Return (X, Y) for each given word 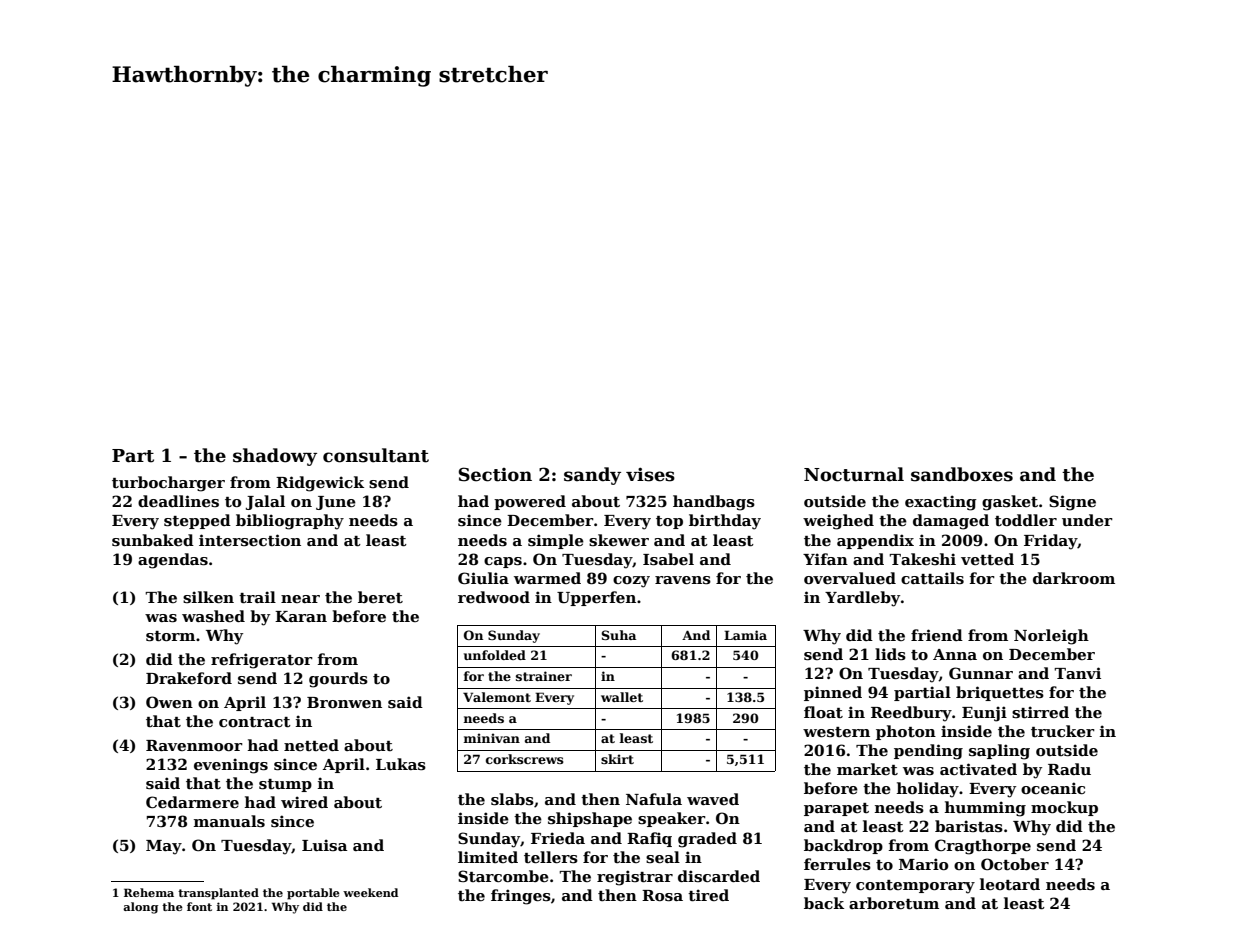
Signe (1072, 503)
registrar (635, 878)
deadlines (178, 501)
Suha (618, 635)
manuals (229, 821)
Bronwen (344, 702)
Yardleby (862, 599)
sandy (592, 476)
